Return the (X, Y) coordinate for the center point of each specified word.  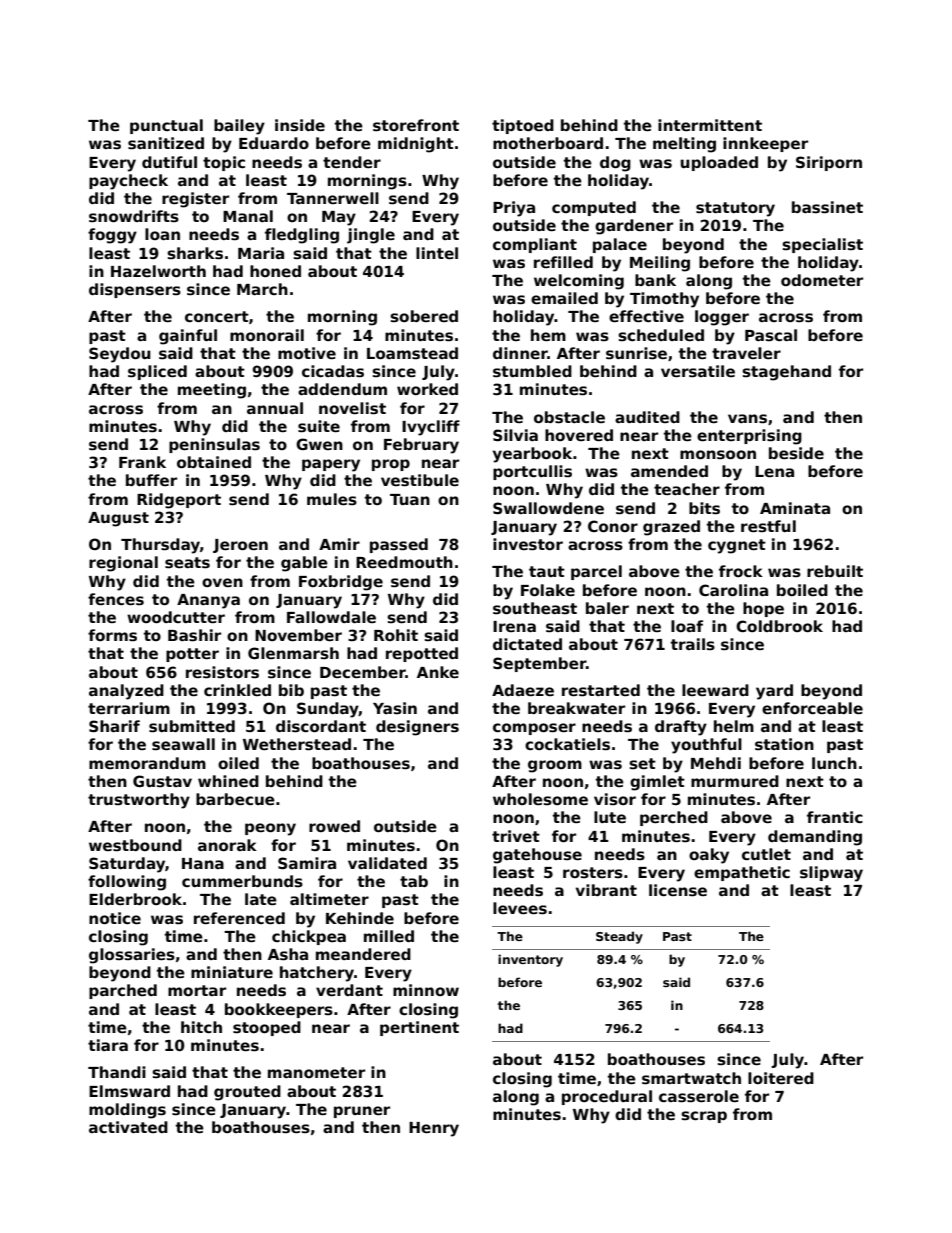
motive (307, 353)
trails (693, 644)
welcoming (579, 282)
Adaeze (523, 690)
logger (722, 318)
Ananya (208, 601)
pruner (362, 1112)
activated (128, 1127)
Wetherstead (297, 744)
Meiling (660, 264)
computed (594, 208)
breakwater (576, 708)
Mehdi (716, 763)
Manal (248, 216)
